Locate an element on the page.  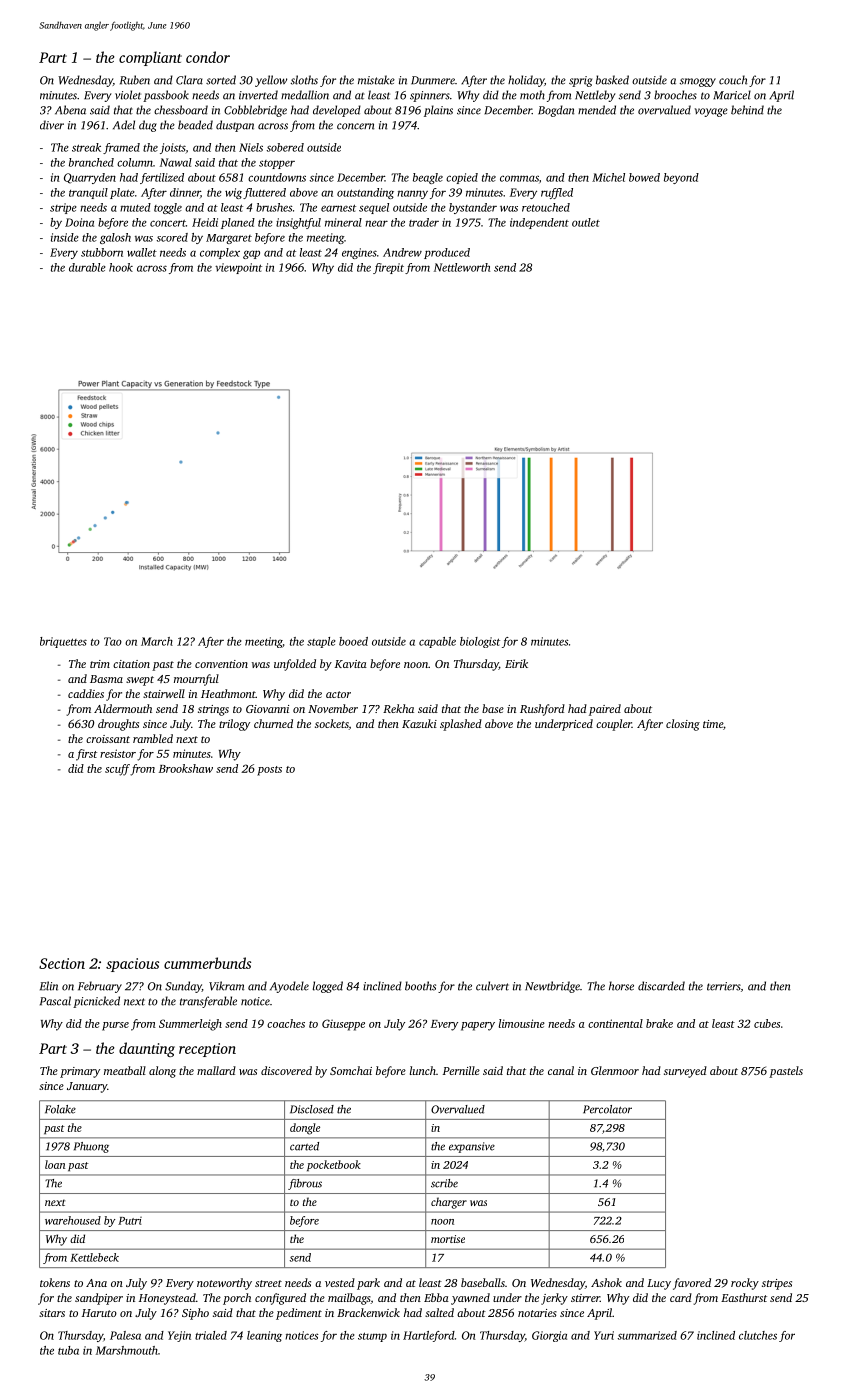
cubes is located at coordinates (767, 1023).
